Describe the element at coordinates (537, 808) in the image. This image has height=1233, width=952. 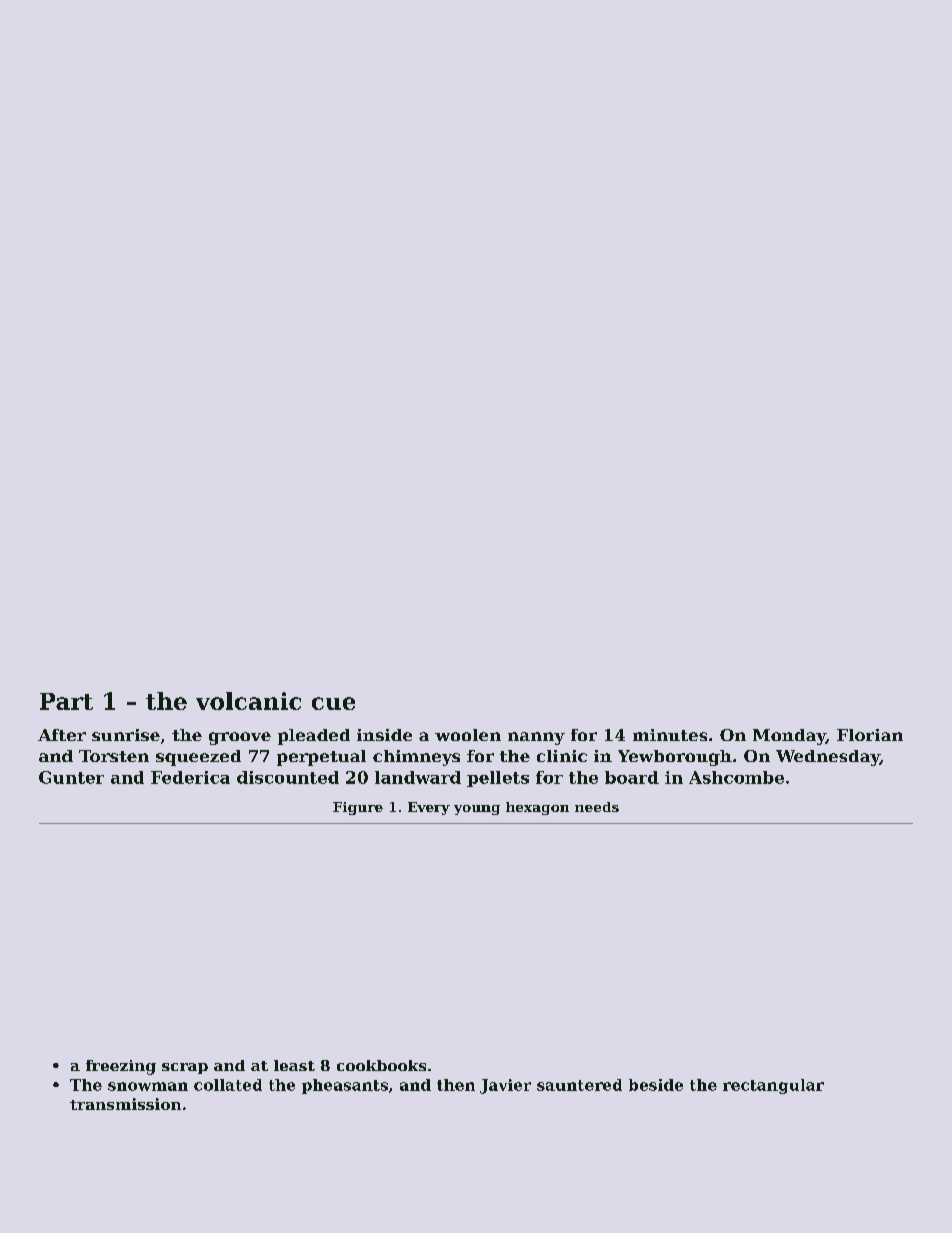
I see `hexagon` at that location.
